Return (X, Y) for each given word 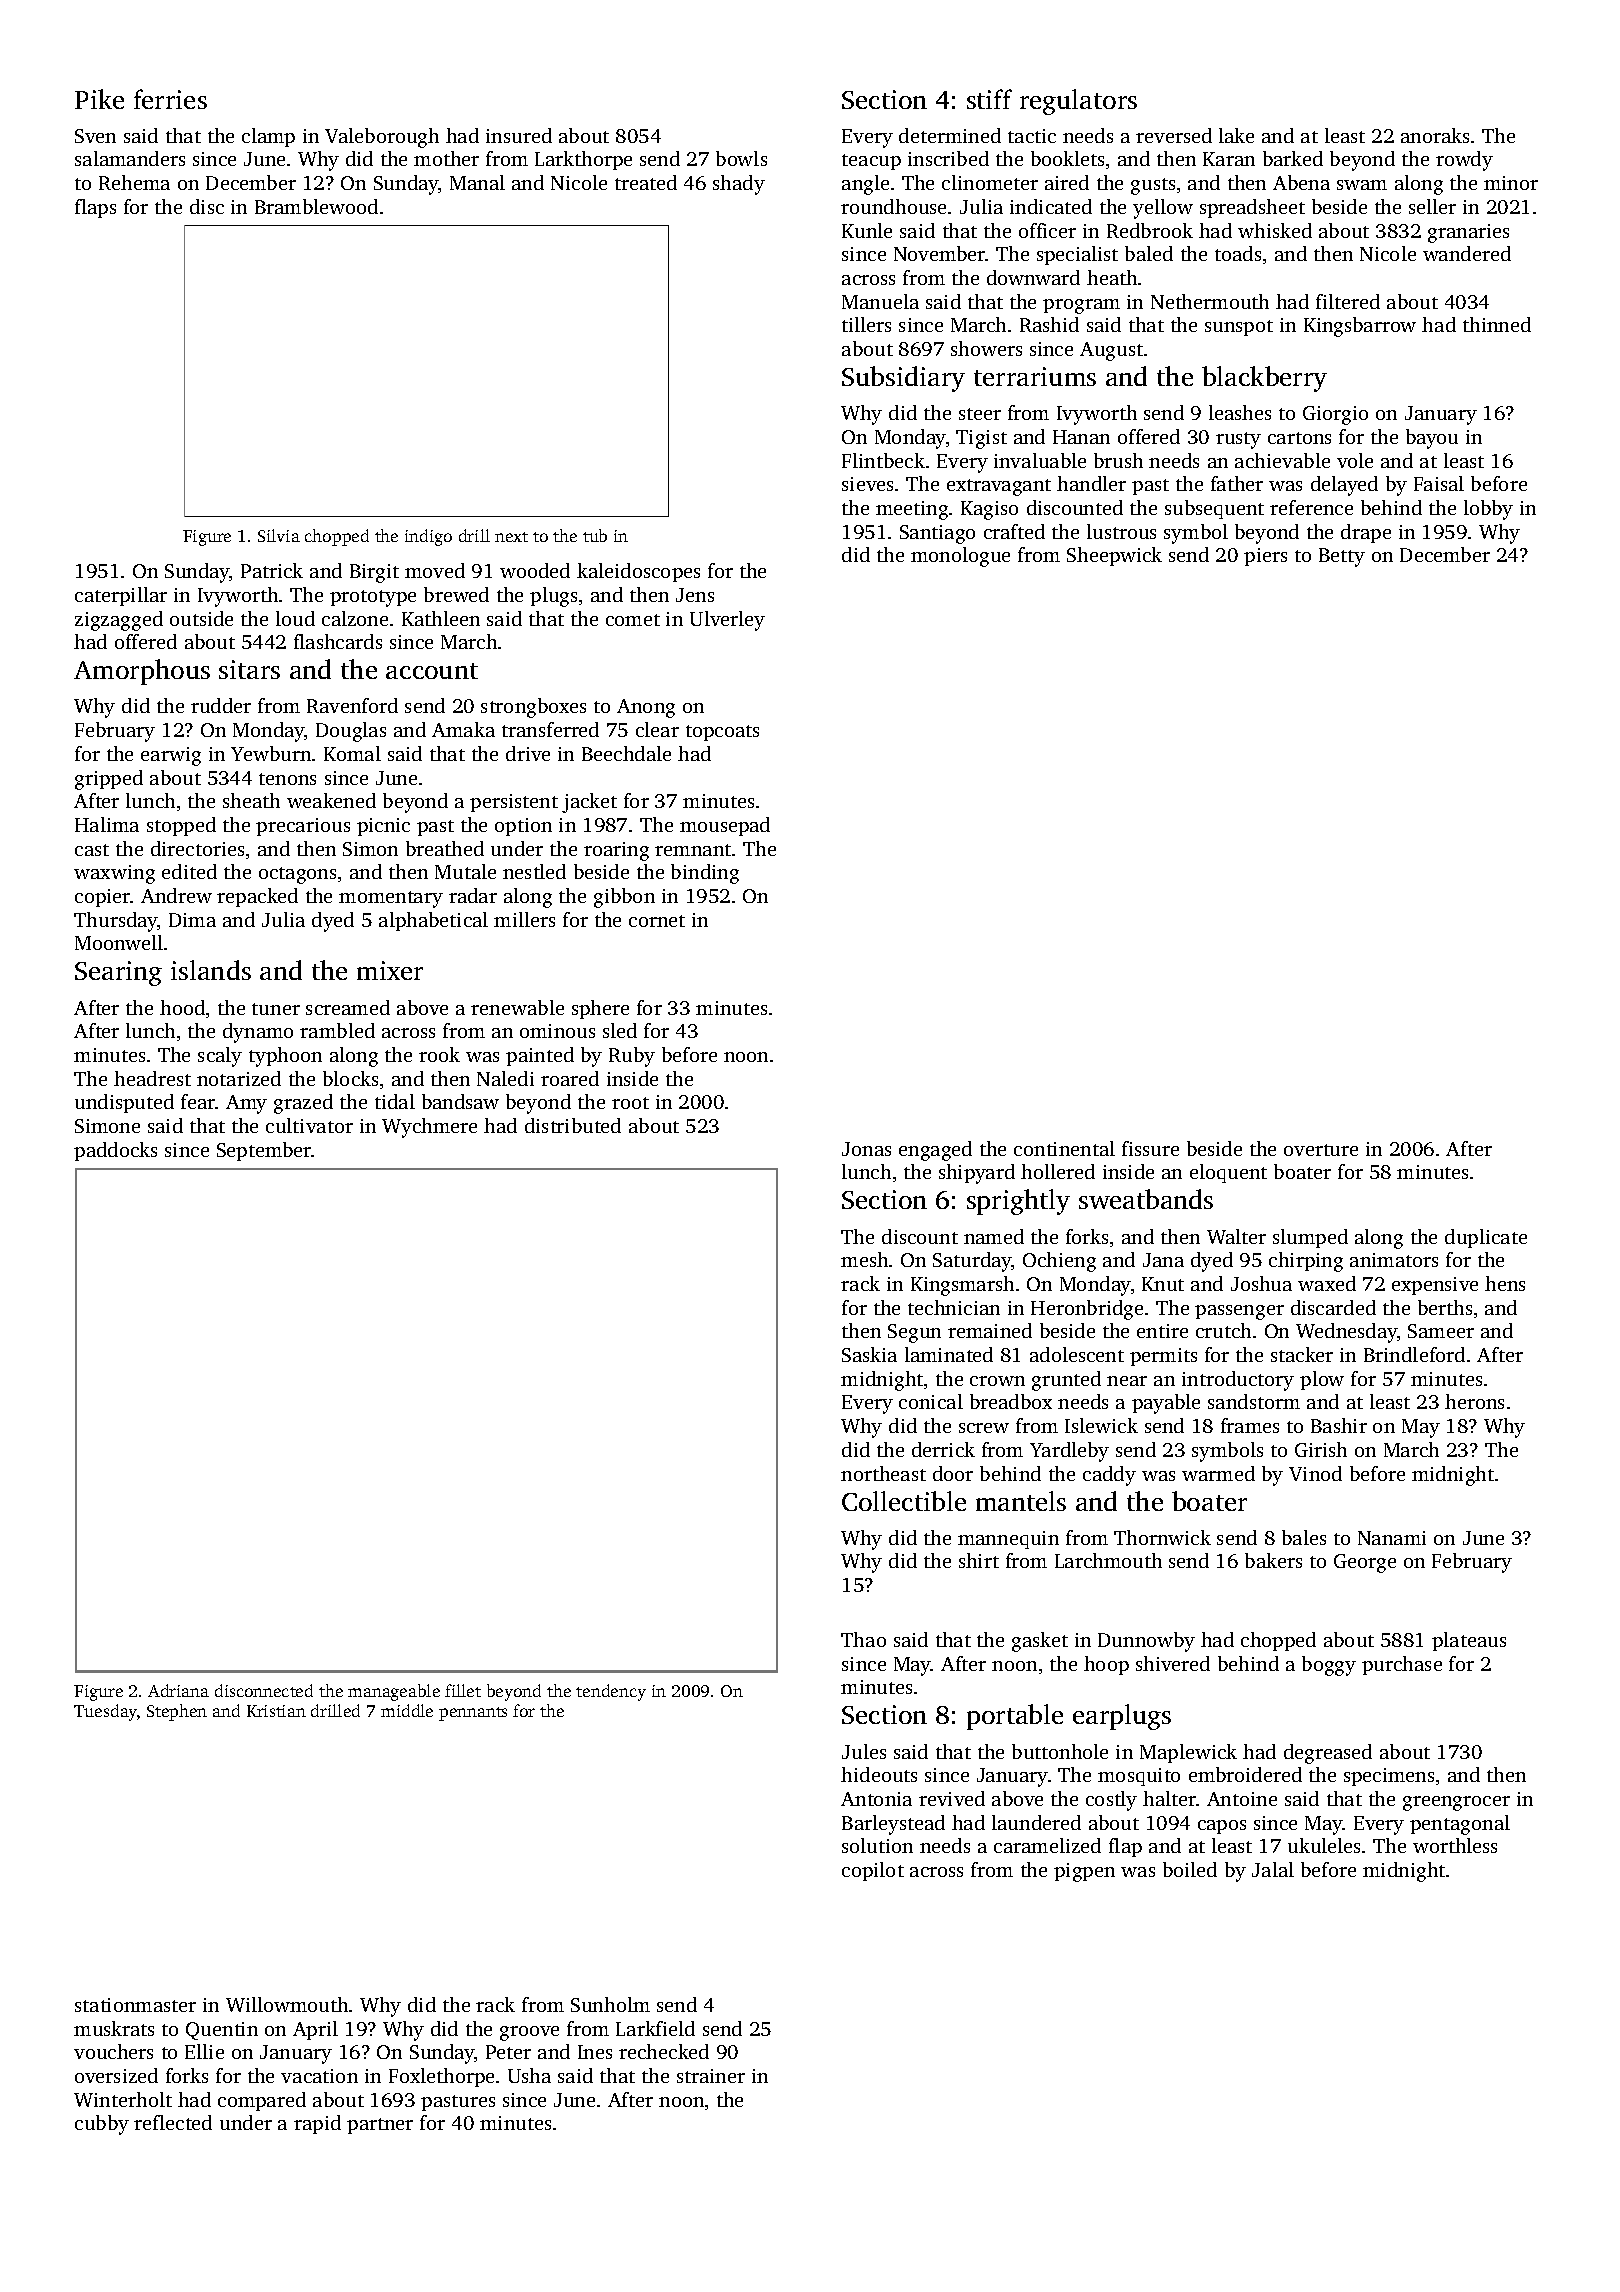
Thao (863, 1639)
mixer (390, 970)
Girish (1321, 1449)
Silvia (279, 535)
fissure (1150, 1148)
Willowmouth (287, 2004)
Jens (695, 595)
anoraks (1435, 135)
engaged (935, 1151)
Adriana (178, 1690)
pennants (473, 1714)
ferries (170, 99)
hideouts (879, 1774)
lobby (1488, 510)
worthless (1455, 1845)
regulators (1078, 102)
